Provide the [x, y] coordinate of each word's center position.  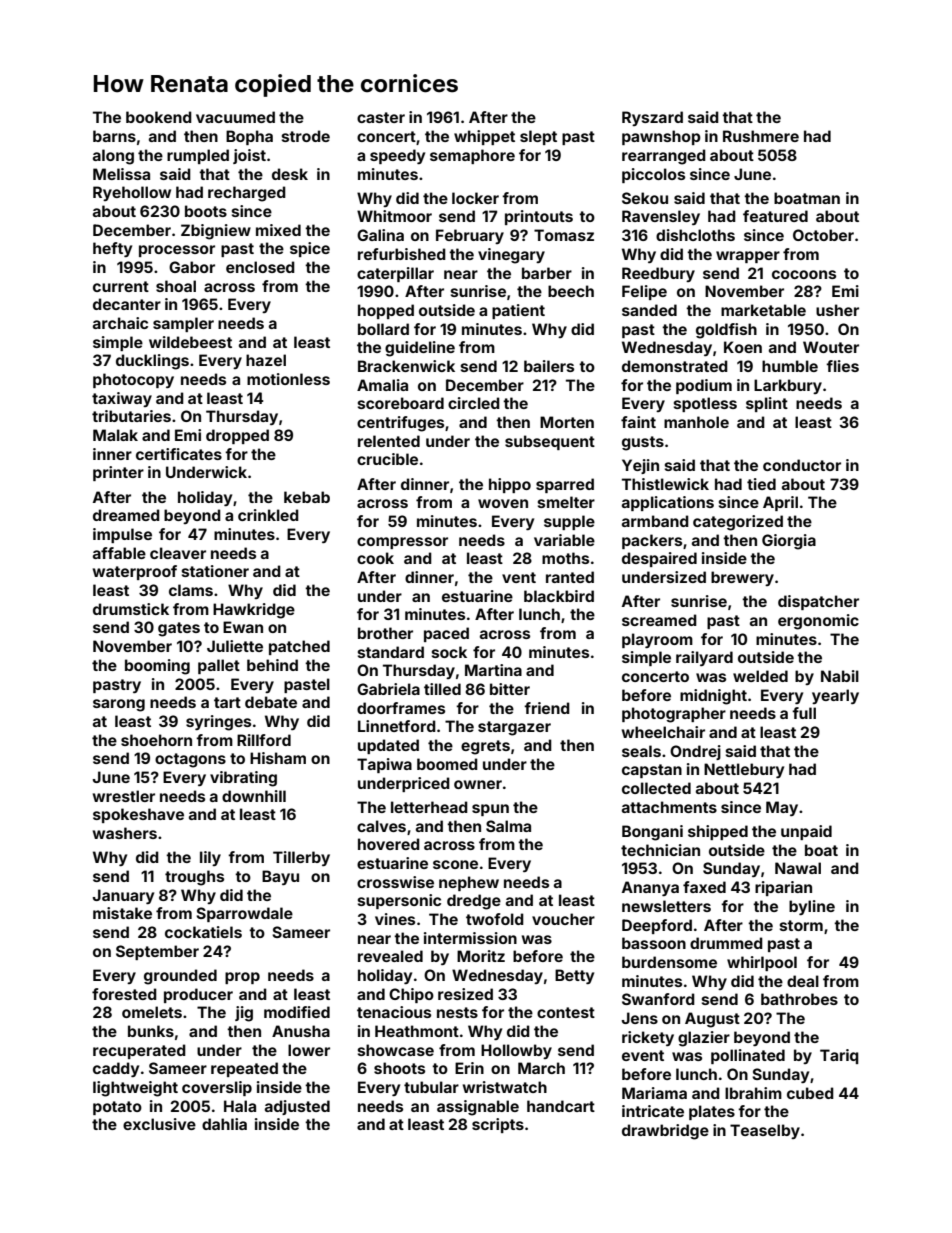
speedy [397, 156]
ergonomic [818, 622]
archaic [120, 323]
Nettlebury [744, 770]
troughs [194, 878]
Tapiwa [384, 765]
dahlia [224, 1124]
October [823, 235]
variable [564, 540]
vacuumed [235, 117]
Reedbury [658, 274]
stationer [215, 571]
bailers [549, 366]
